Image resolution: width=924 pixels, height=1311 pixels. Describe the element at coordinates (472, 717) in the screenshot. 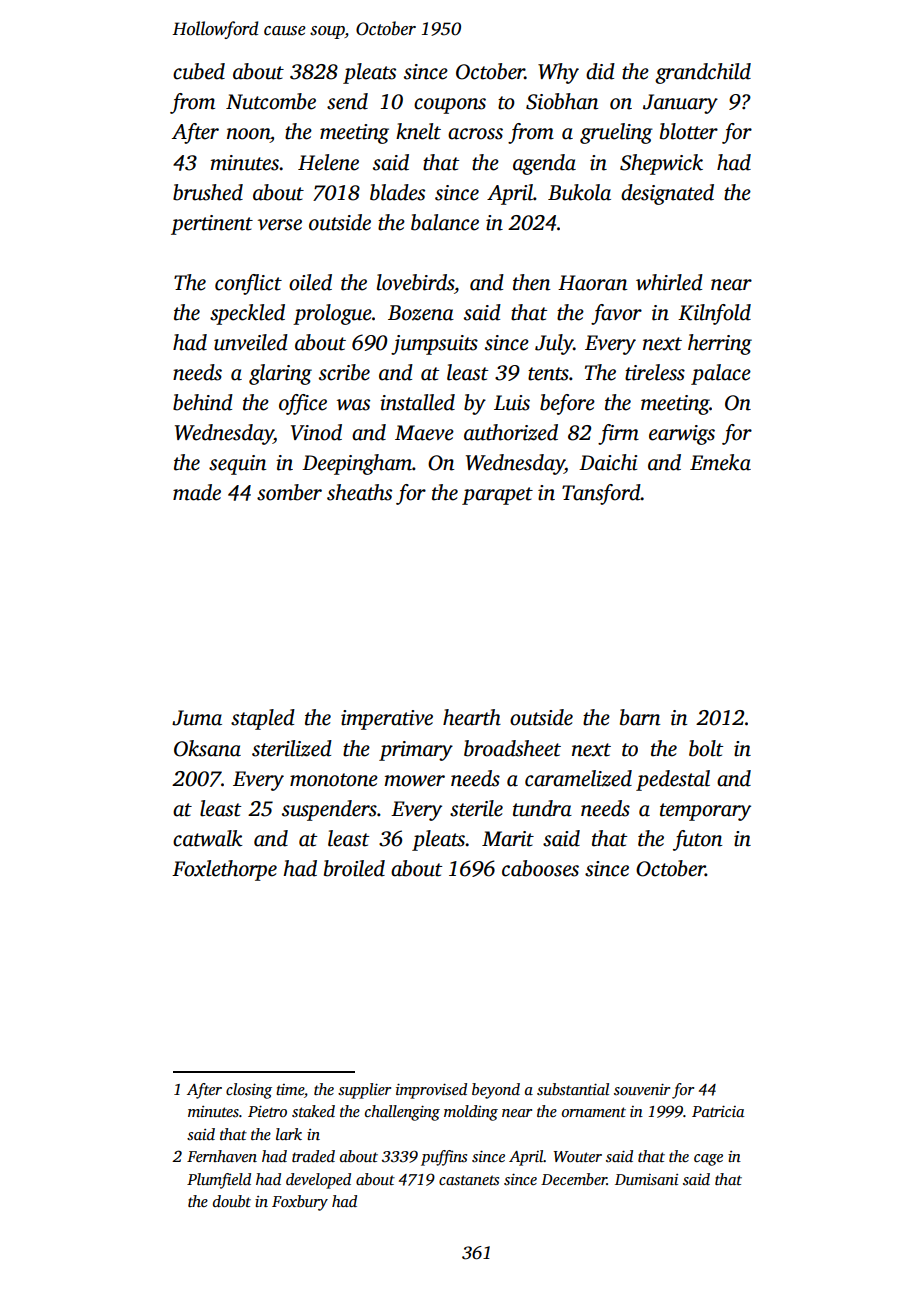

I see `hearth` at that location.
